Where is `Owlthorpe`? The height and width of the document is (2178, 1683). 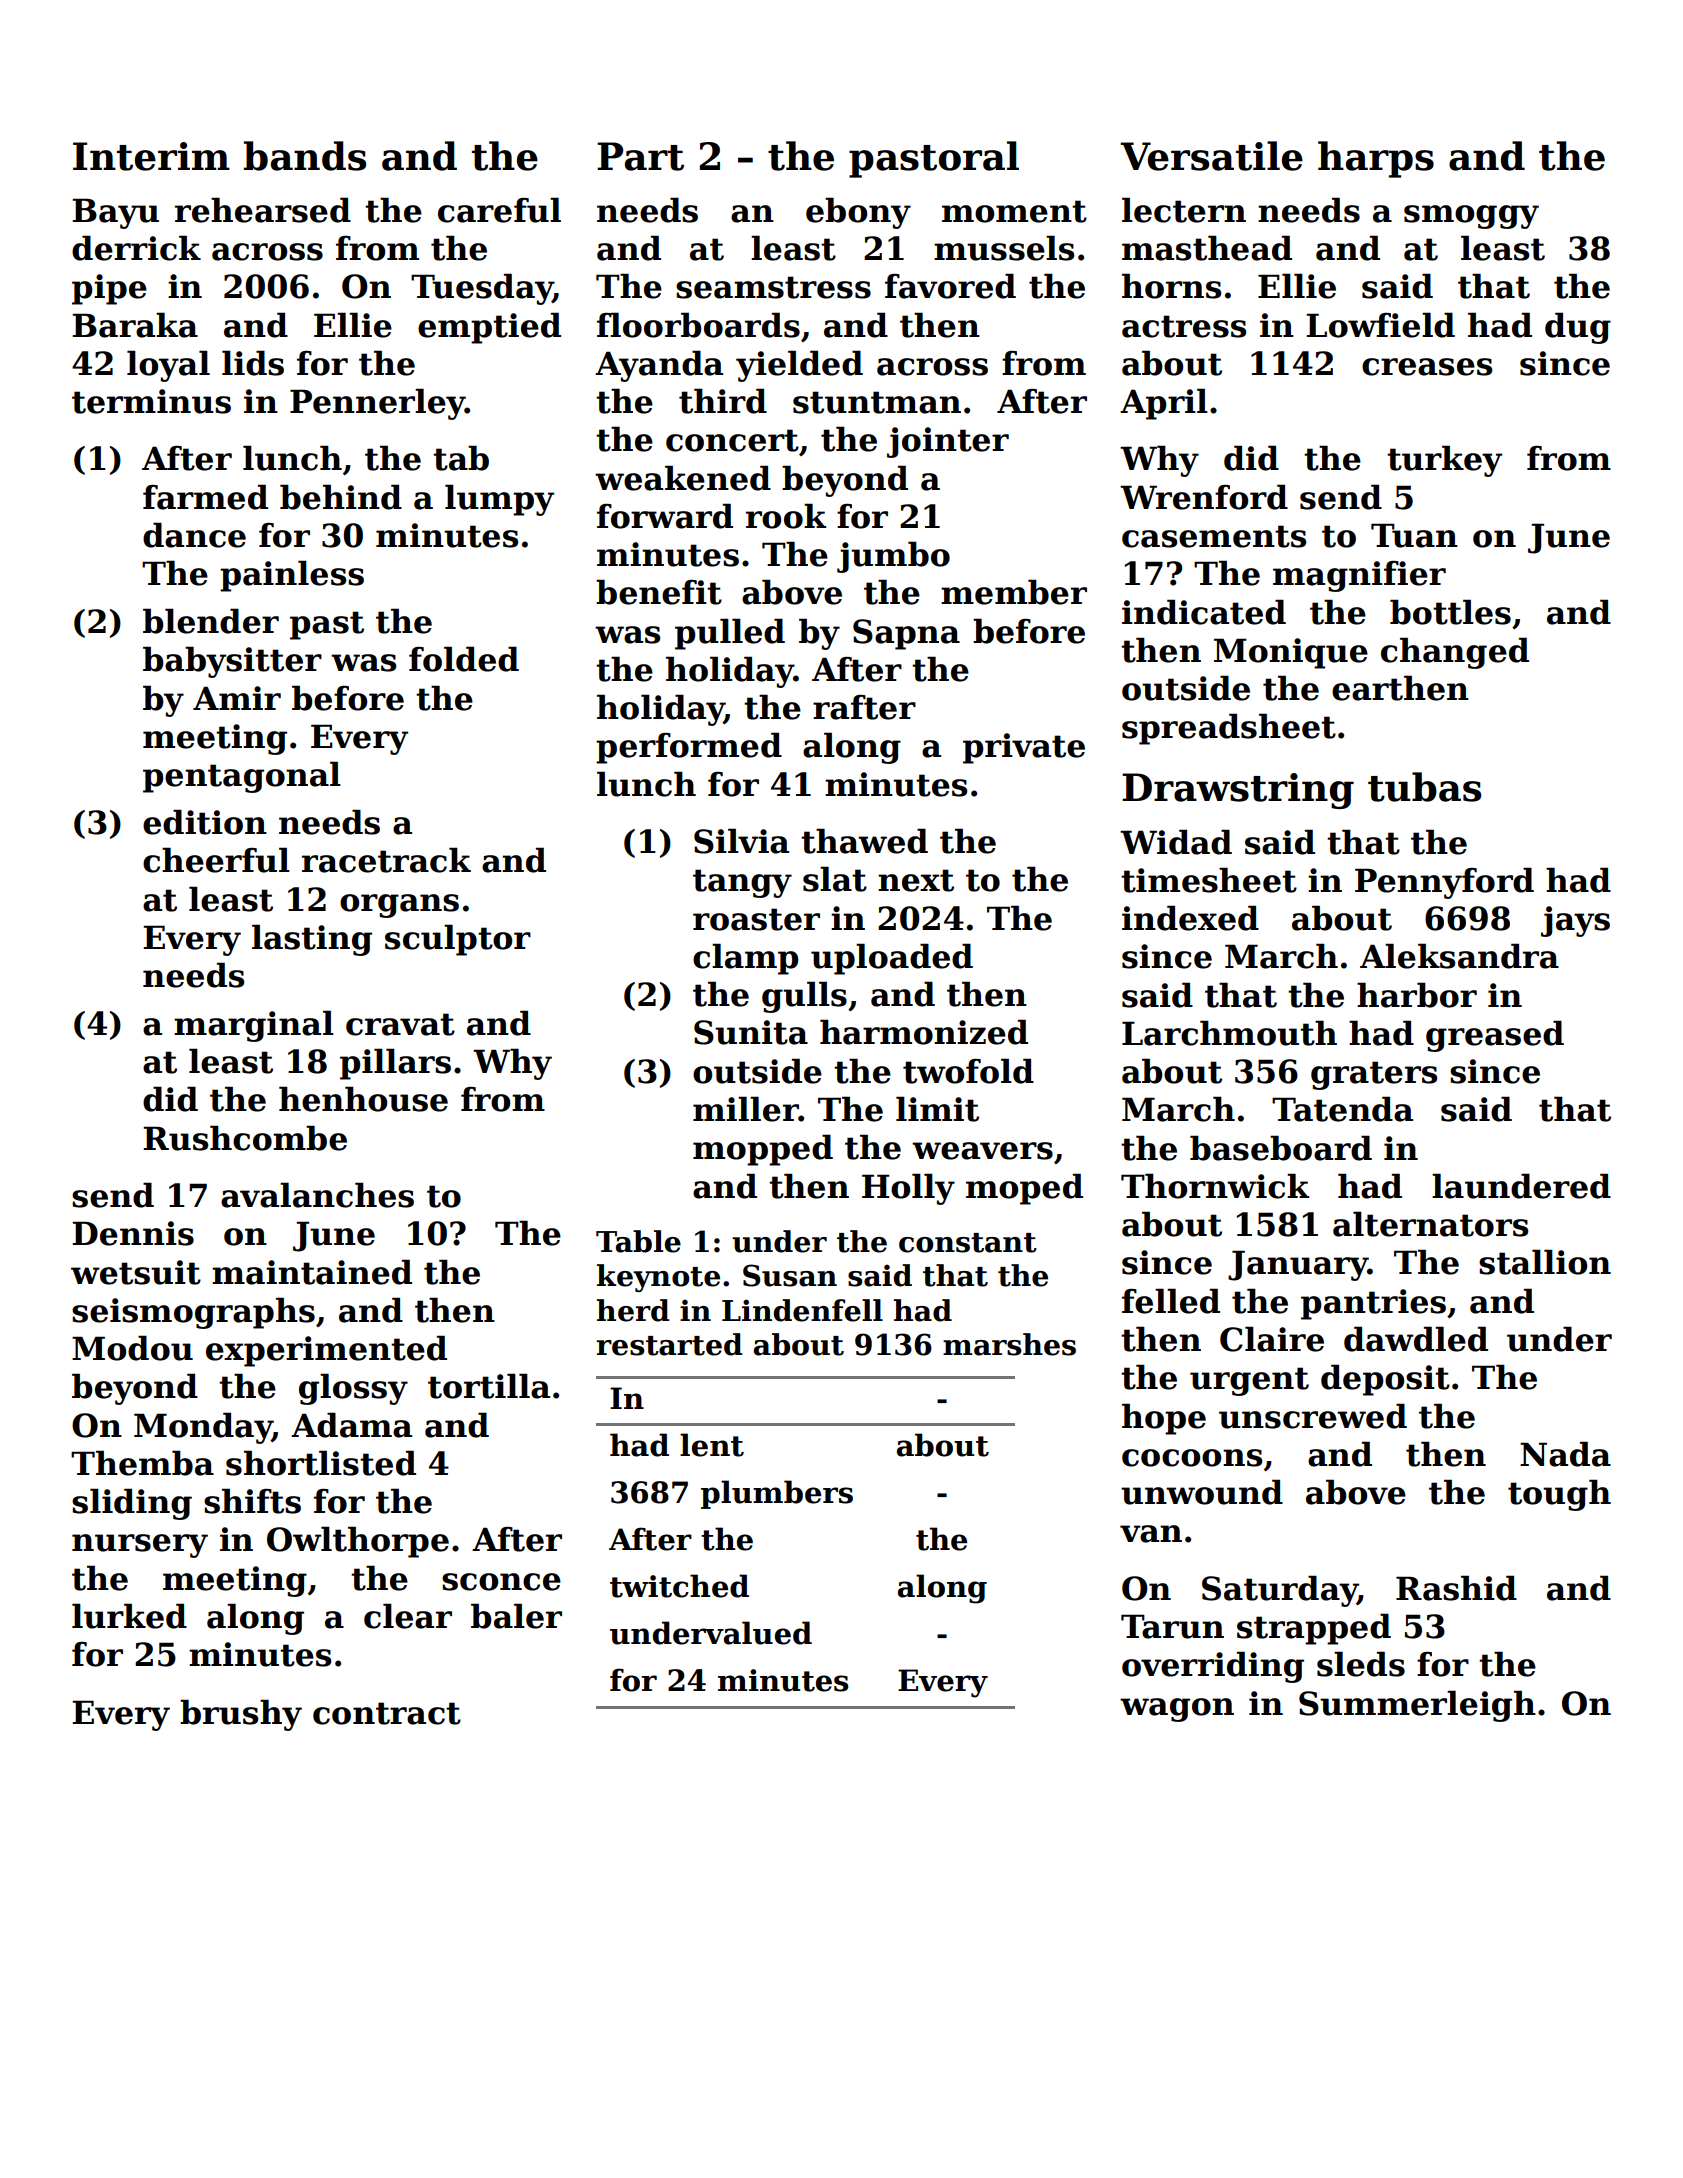 Owlthorpe is located at coordinates (358, 1542).
